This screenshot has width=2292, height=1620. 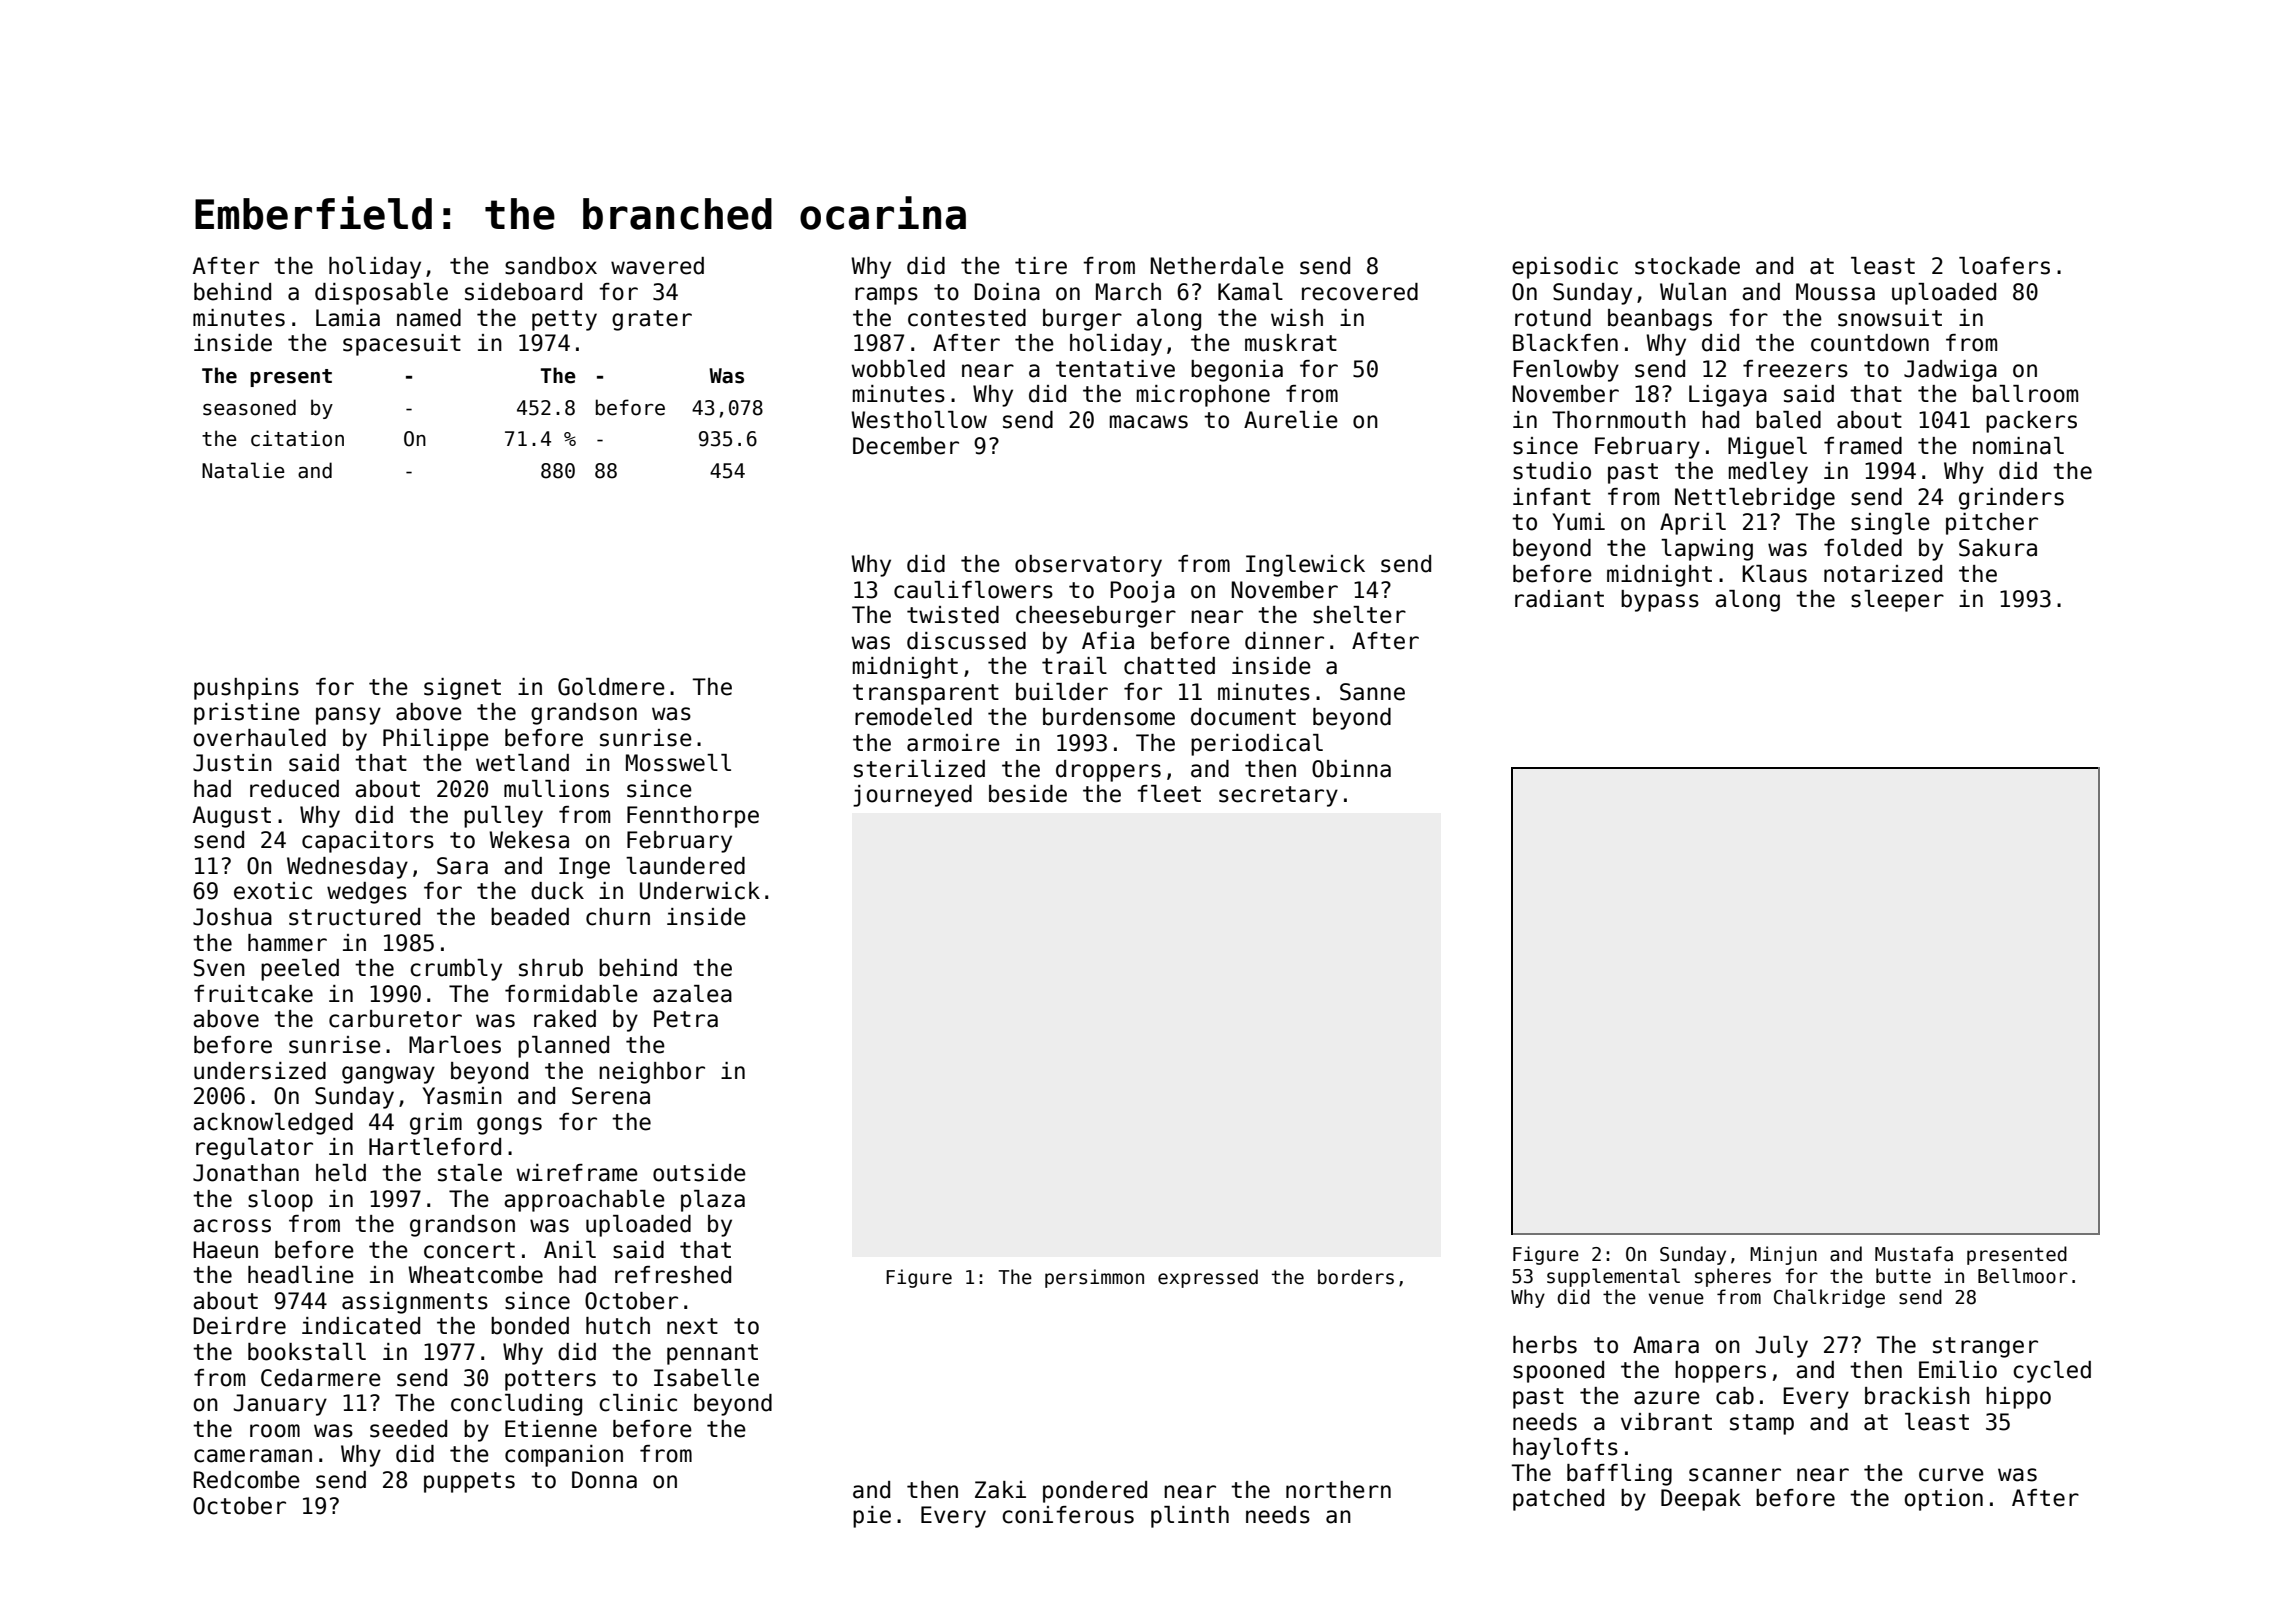 I want to click on sleeper, so click(x=1897, y=601).
